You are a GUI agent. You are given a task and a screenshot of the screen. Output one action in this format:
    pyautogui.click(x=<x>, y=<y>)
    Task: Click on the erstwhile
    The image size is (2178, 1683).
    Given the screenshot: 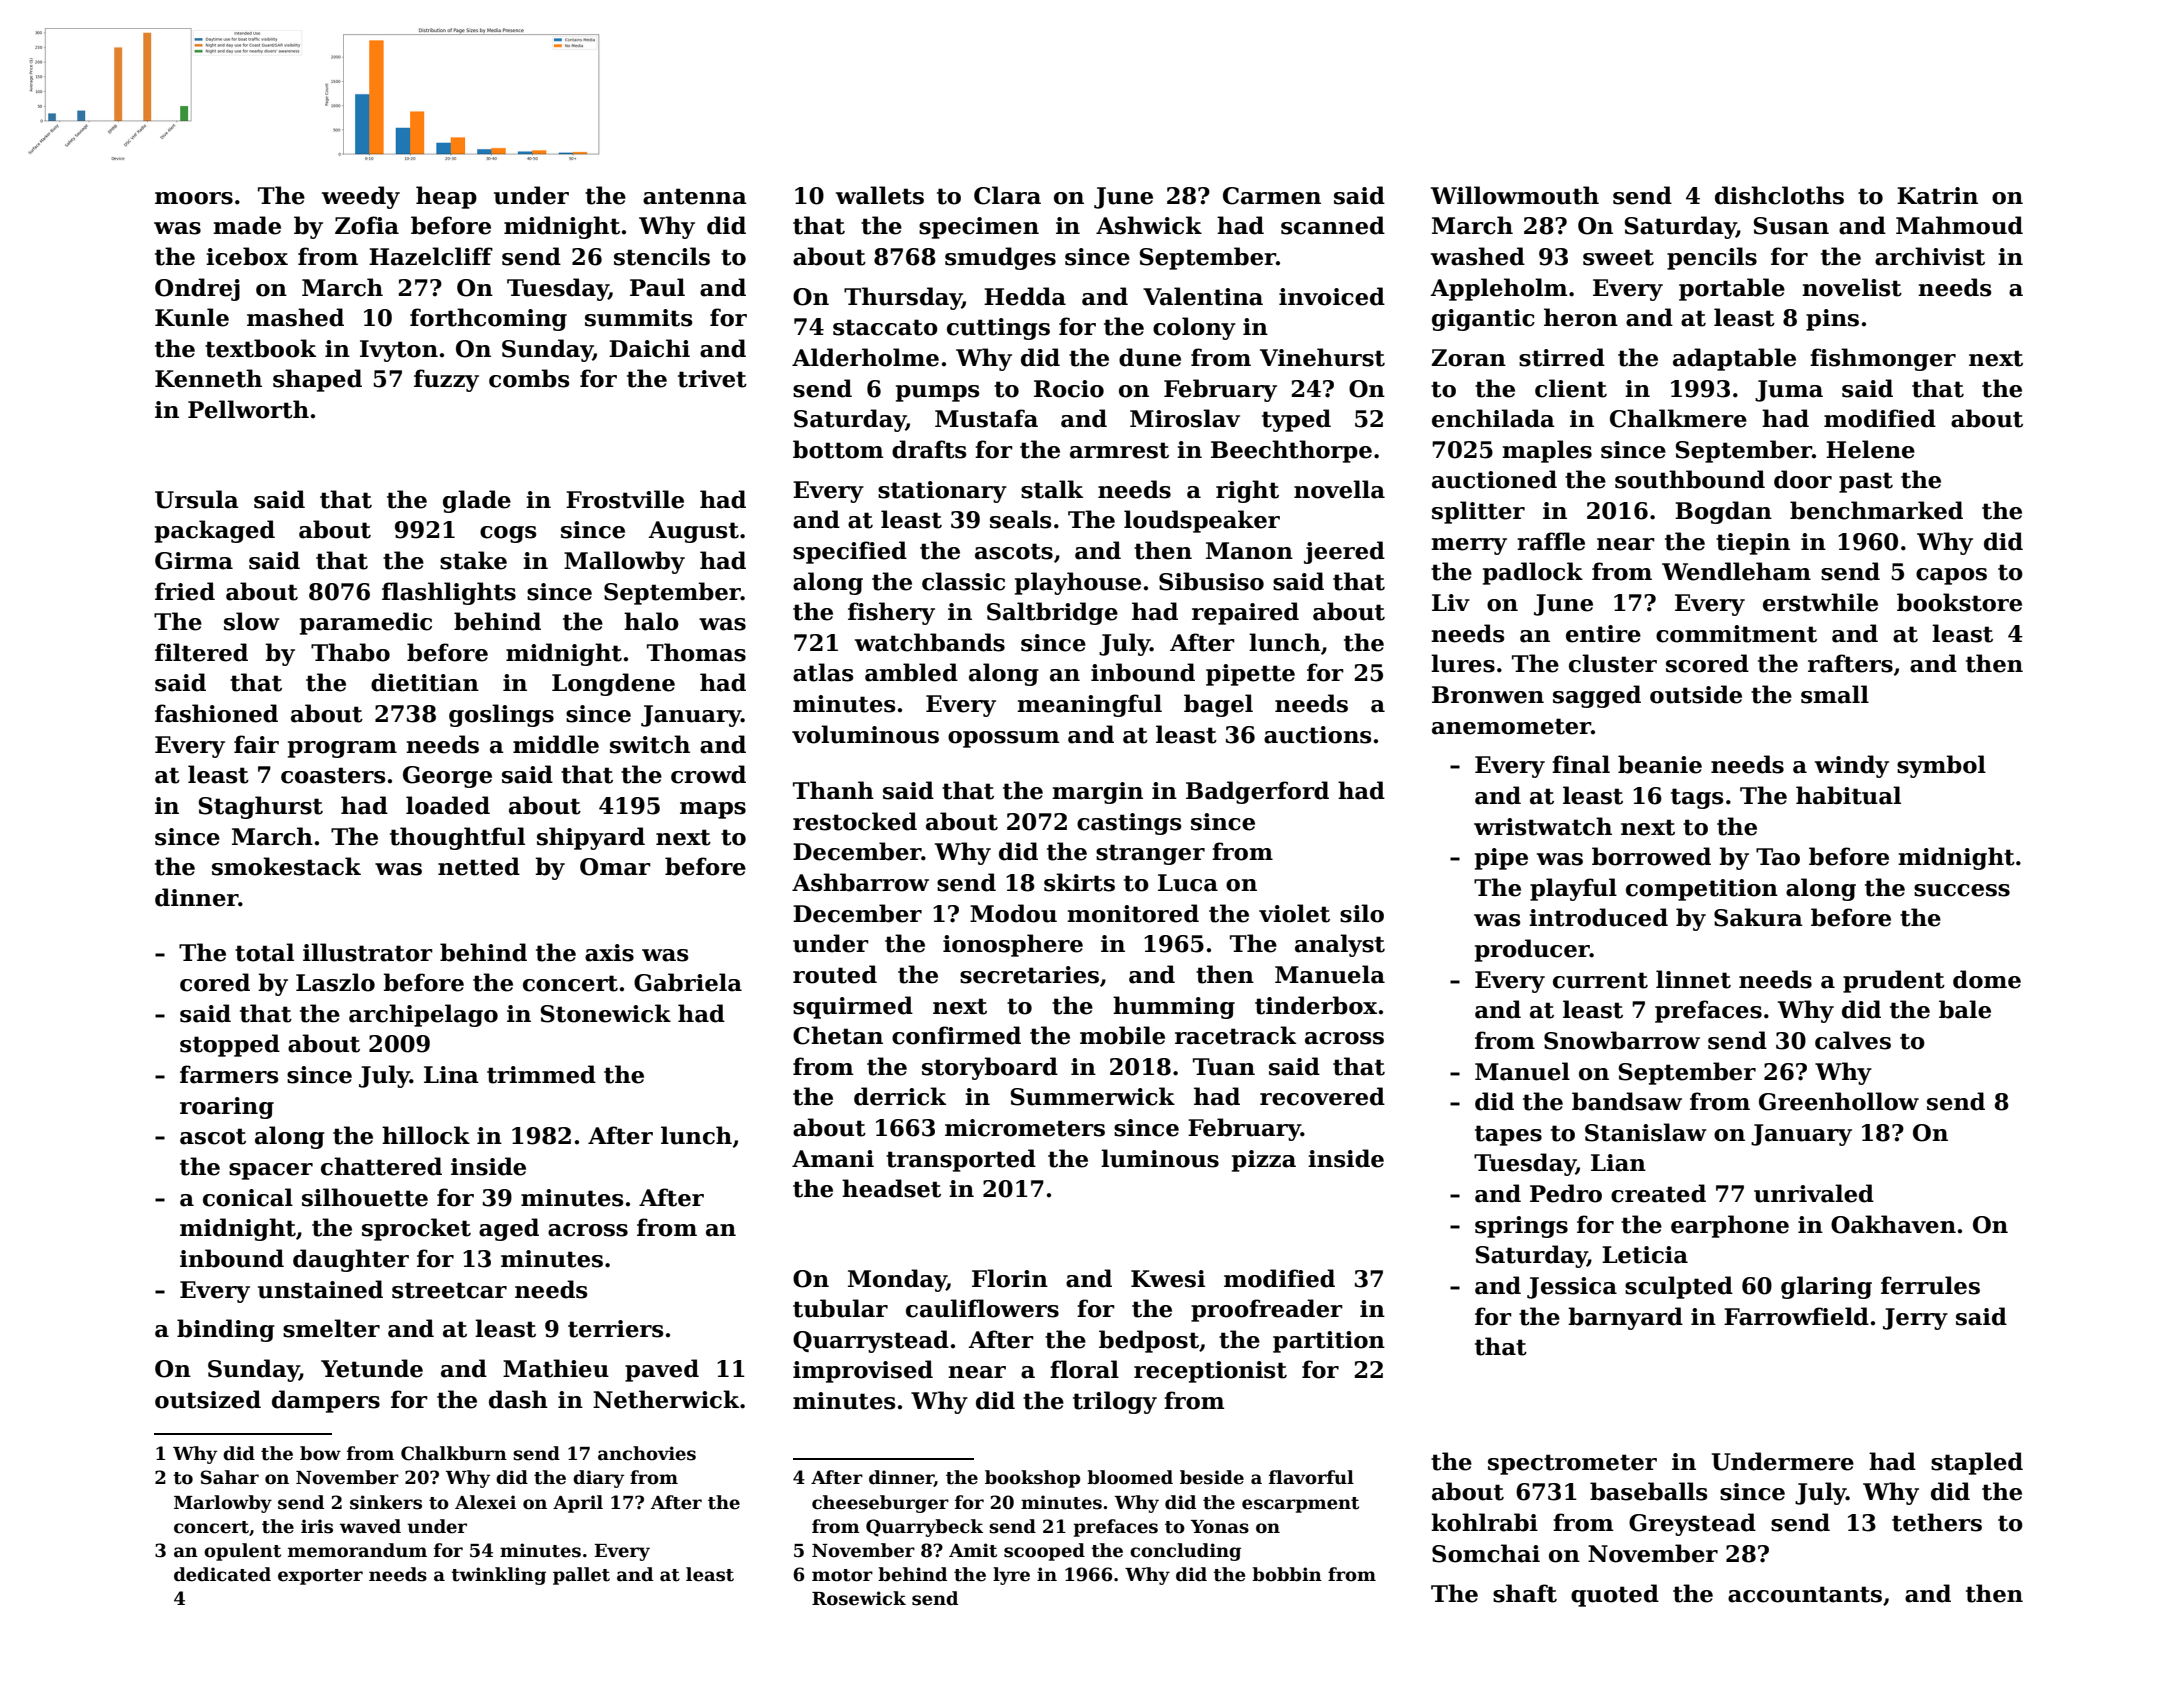 What is the action you would take?
    pyautogui.click(x=1820, y=602)
